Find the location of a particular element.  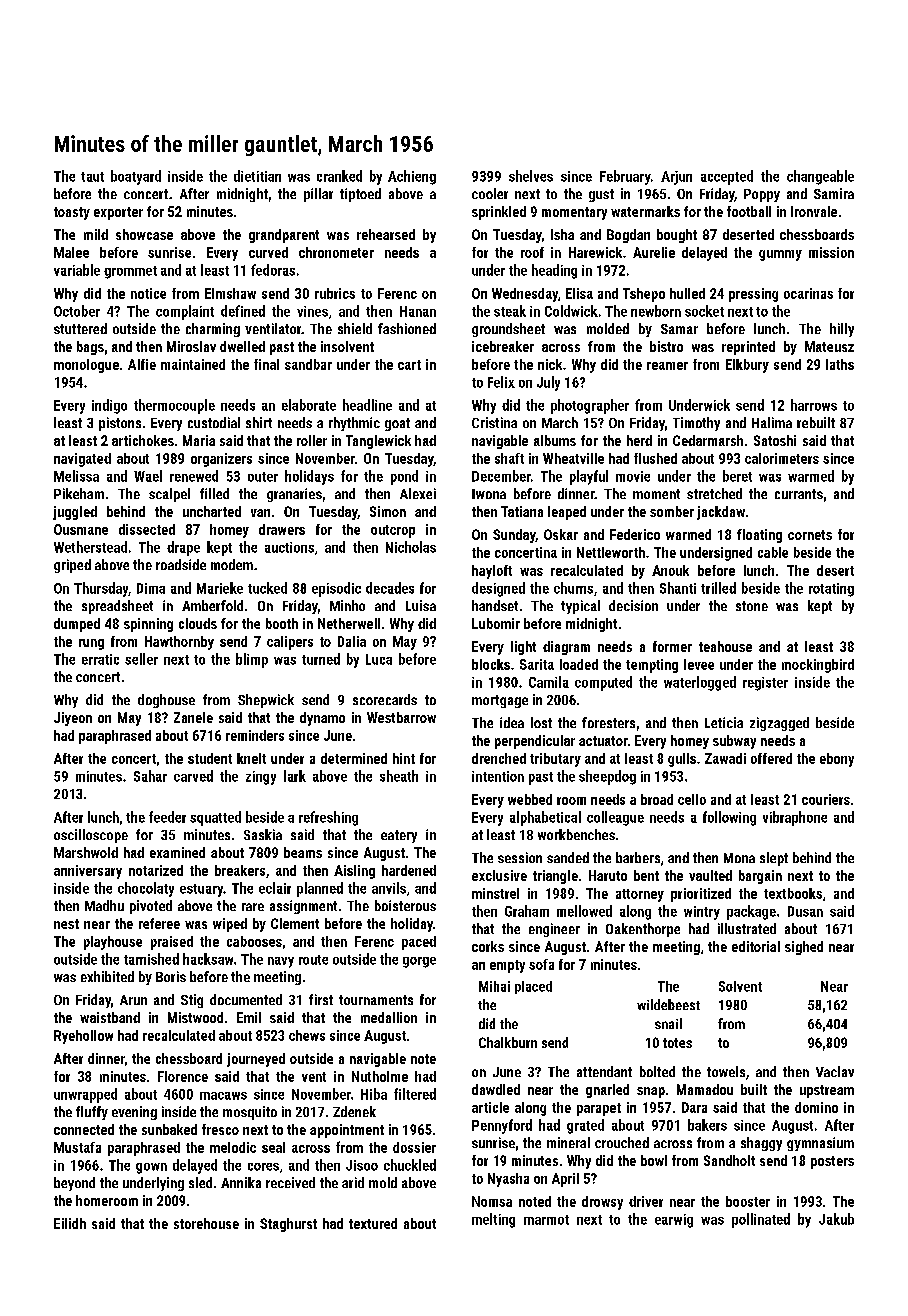

textured is located at coordinates (373, 1223).
